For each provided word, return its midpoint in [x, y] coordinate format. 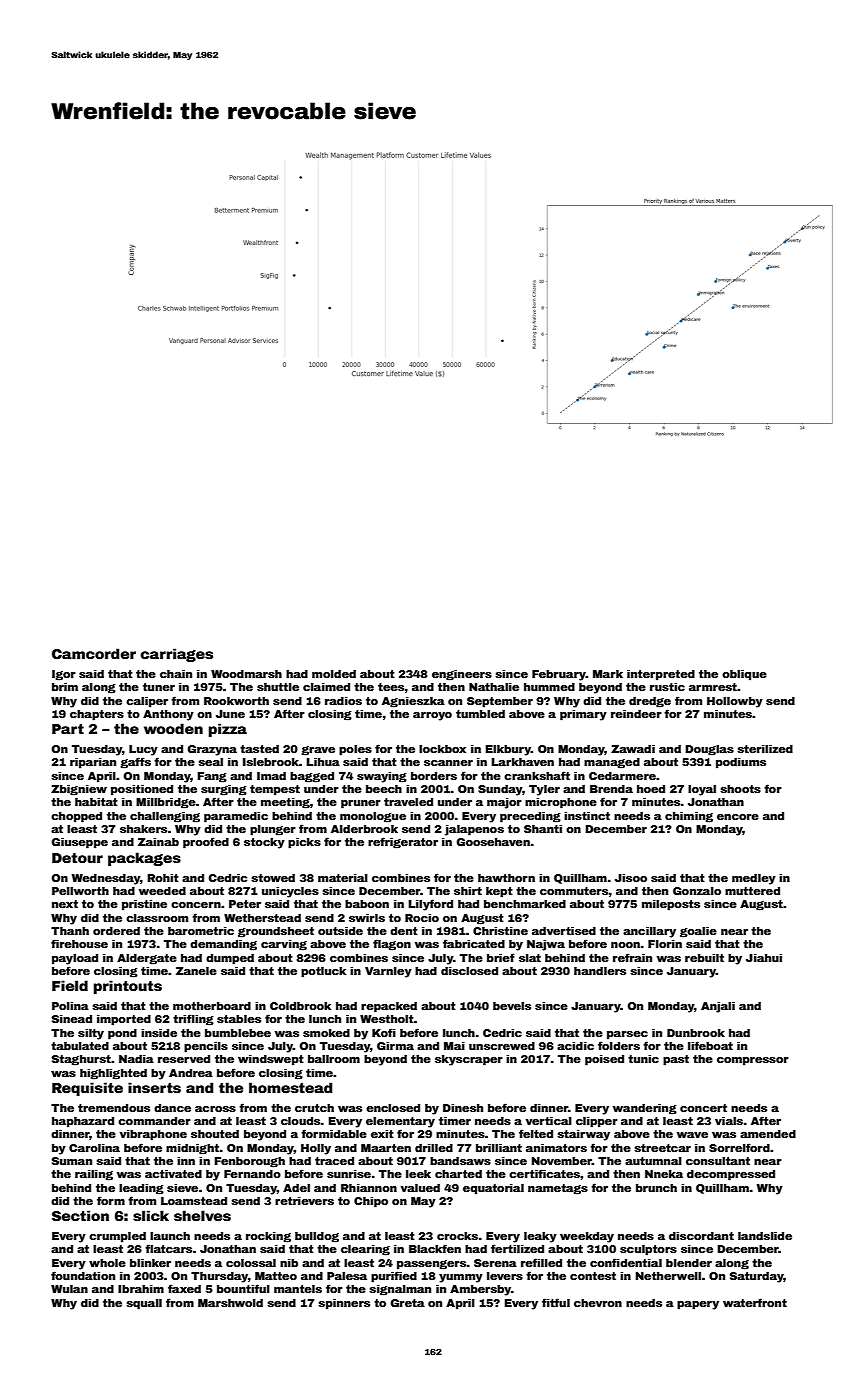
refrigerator [403, 843]
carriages [177, 655]
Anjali [718, 1007]
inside [159, 1033]
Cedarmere [622, 776]
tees [391, 687]
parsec [627, 1035]
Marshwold [230, 1303]
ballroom [334, 1059]
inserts [154, 1087]
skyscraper [469, 1060]
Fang [212, 777]
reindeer [636, 714]
